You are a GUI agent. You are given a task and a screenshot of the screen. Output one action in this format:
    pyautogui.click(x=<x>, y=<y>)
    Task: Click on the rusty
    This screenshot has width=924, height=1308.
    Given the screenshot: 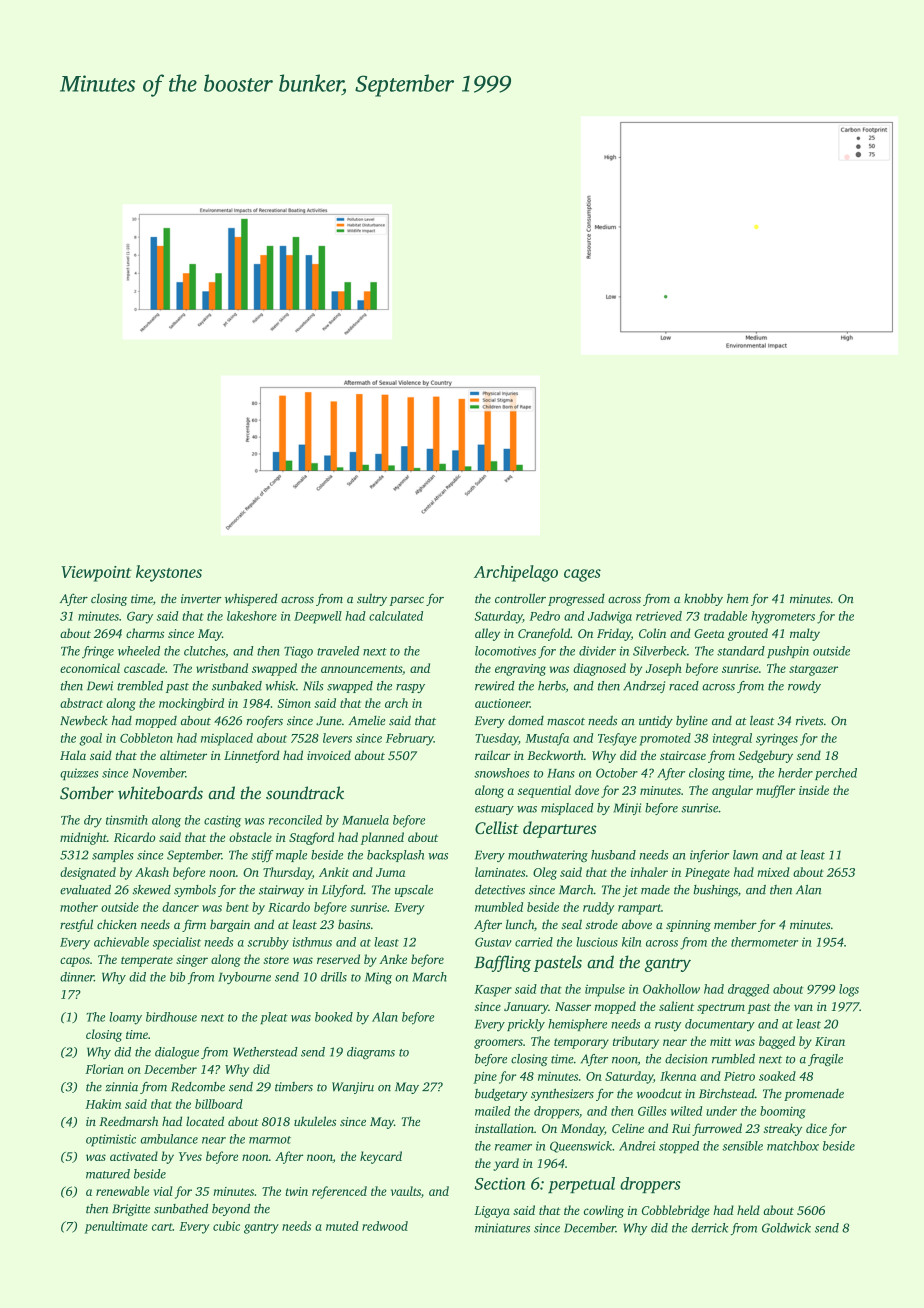 What is the action you would take?
    pyautogui.click(x=668, y=1026)
